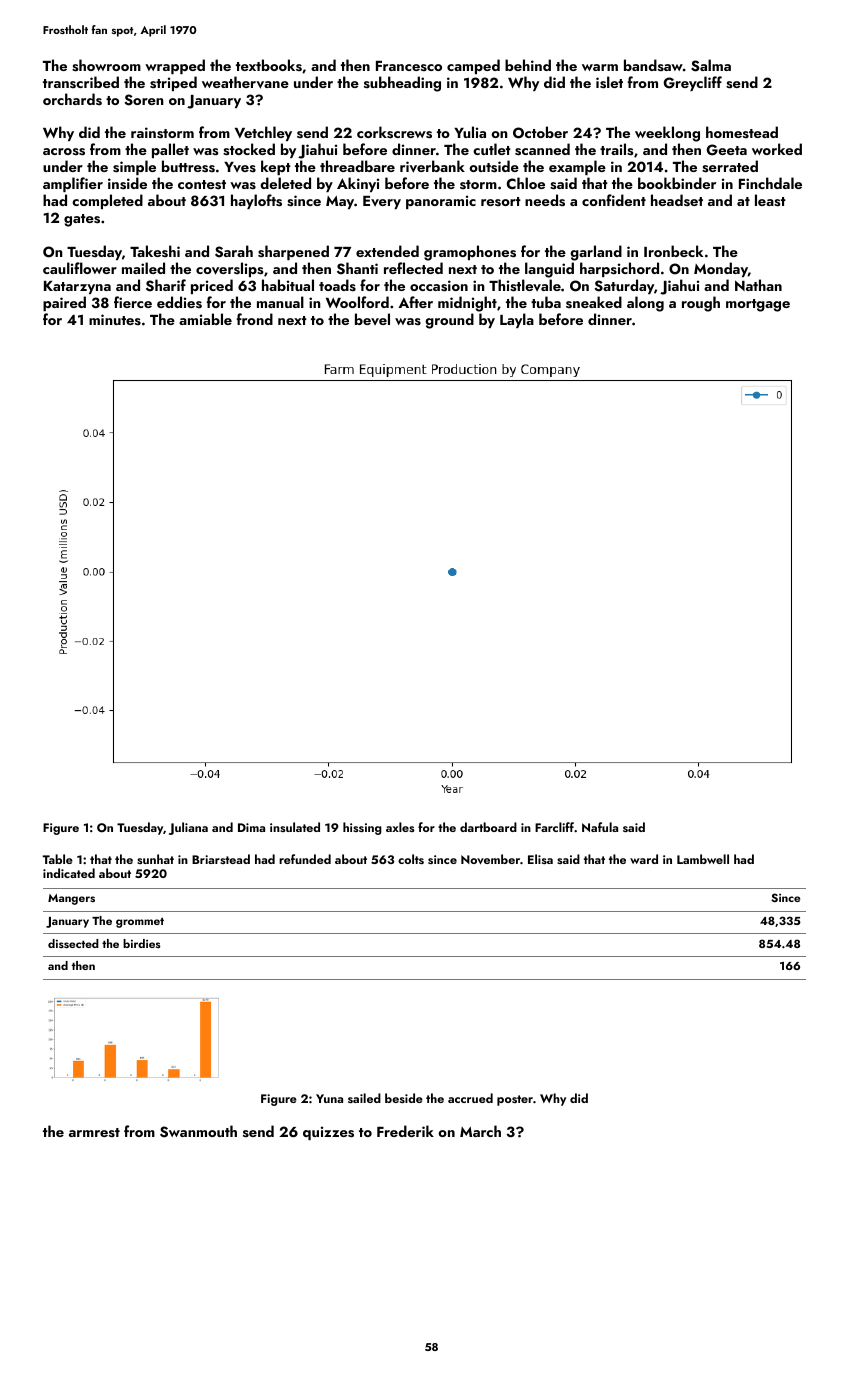 This document has width=849, height=1400. Describe the element at coordinates (362, 828) in the document. I see `hissing` at that location.
